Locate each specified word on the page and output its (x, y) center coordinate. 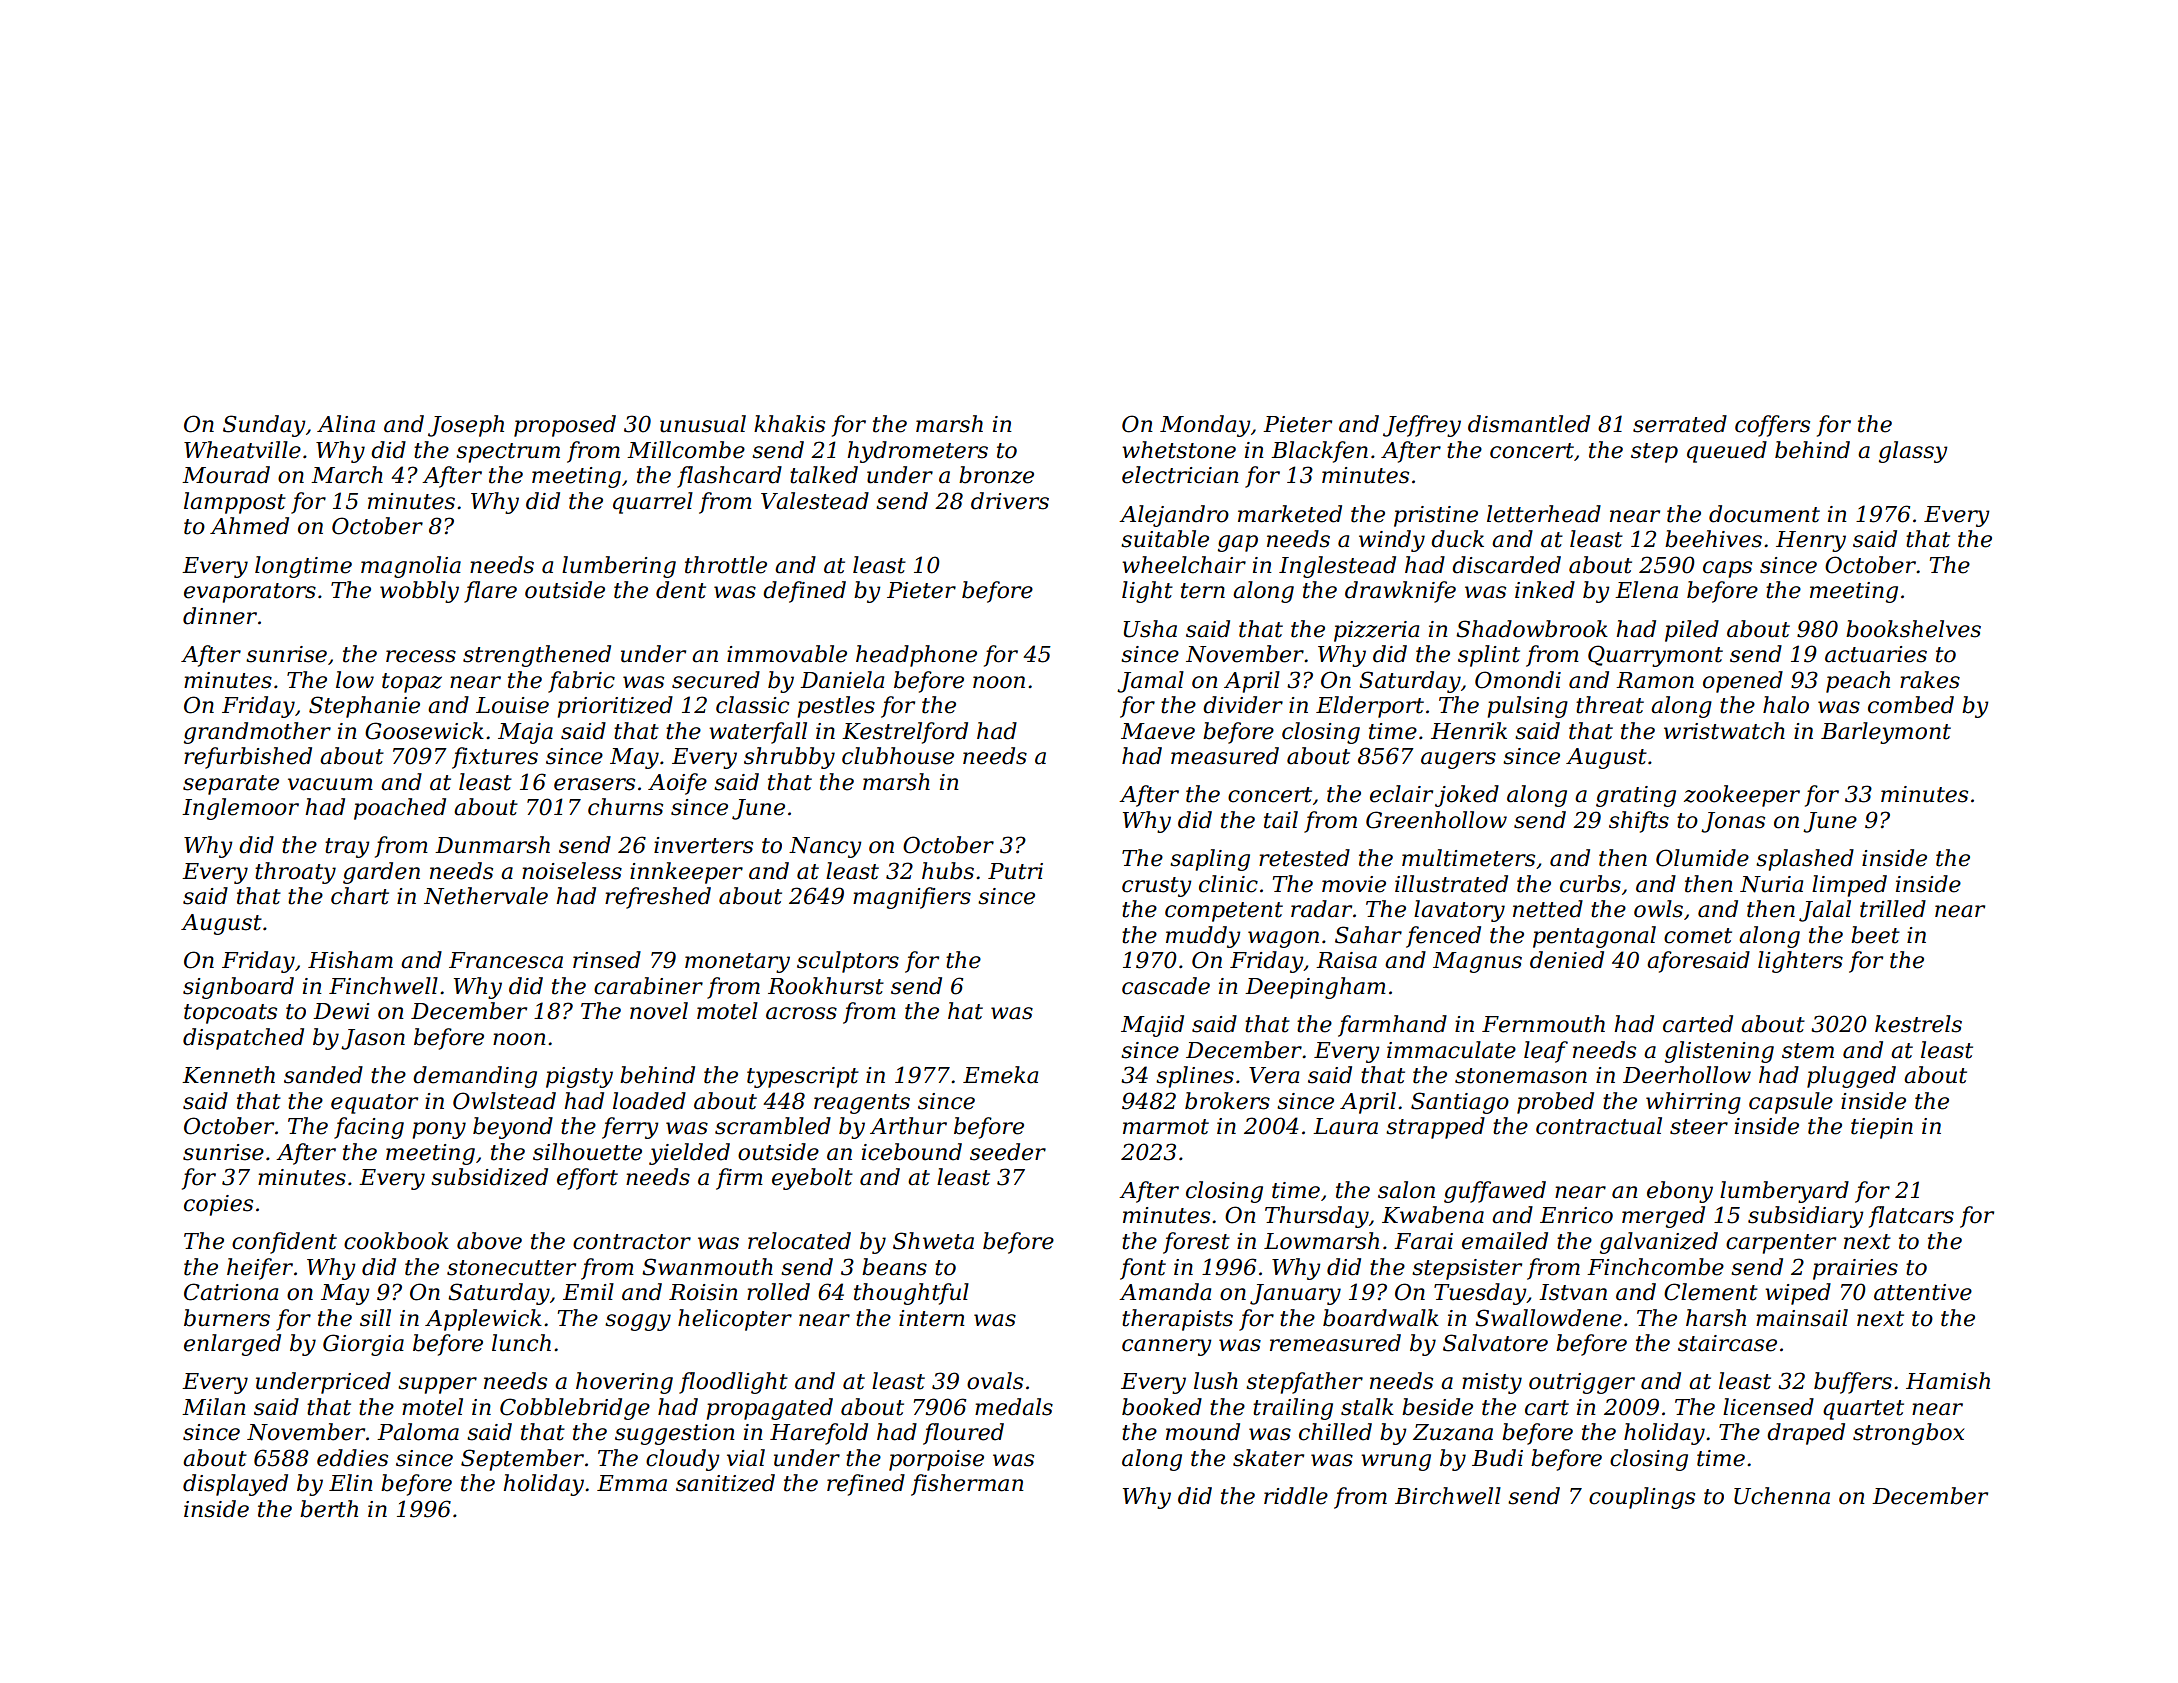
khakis (789, 424)
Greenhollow (1436, 820)
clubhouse (898, 756)
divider (1243, 705)
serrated (1680, 424)
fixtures (495, 758)
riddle (1296, 1496)
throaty (295, 873)
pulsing (1527, 707)
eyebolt (812, 1179)
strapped (1435, 1128)
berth (329, 1509)
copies (218, 1205)
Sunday (264, 426)
